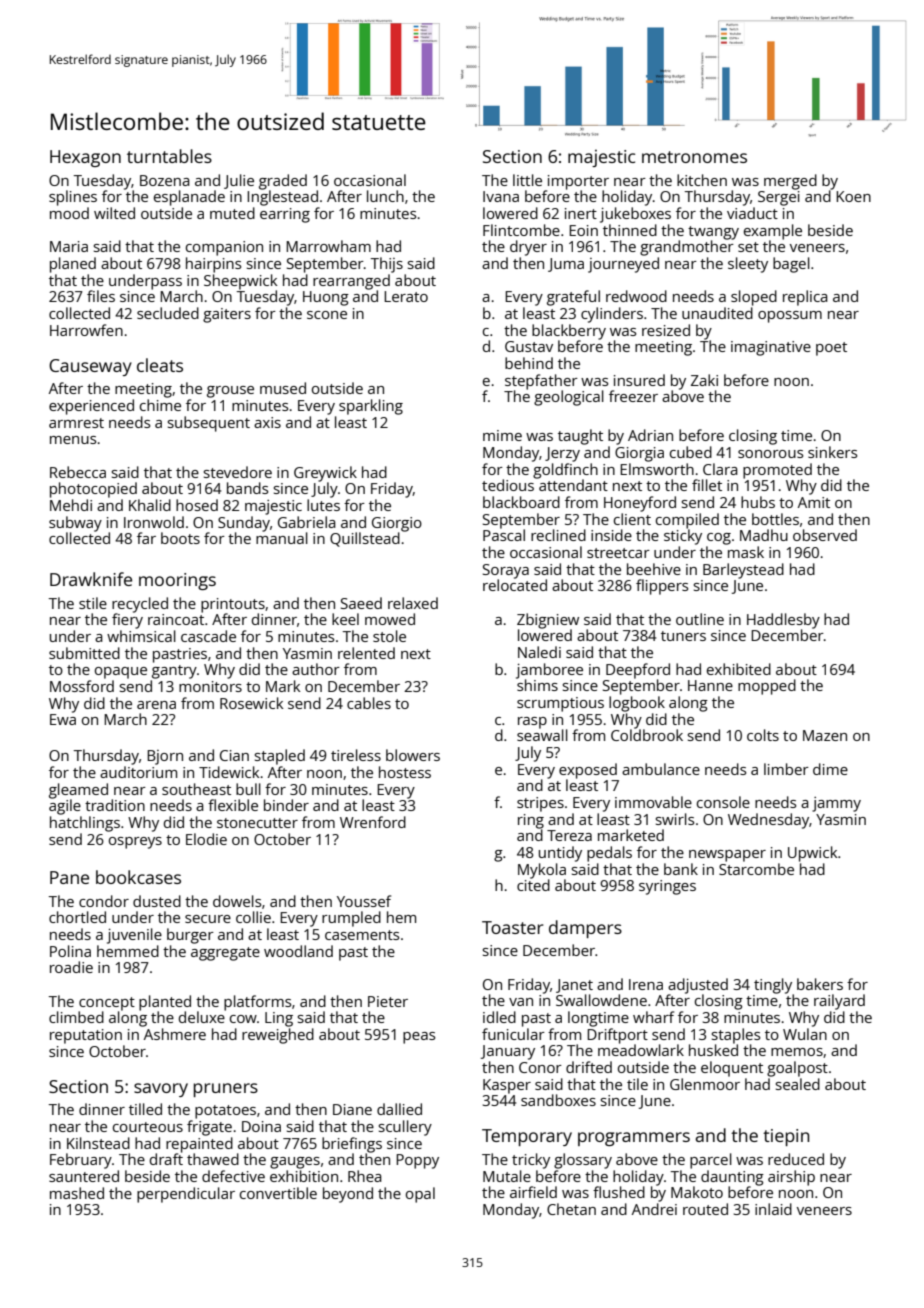  Describe the element at coordinates (419, 1038) in the document. I see `peas` at that location.
